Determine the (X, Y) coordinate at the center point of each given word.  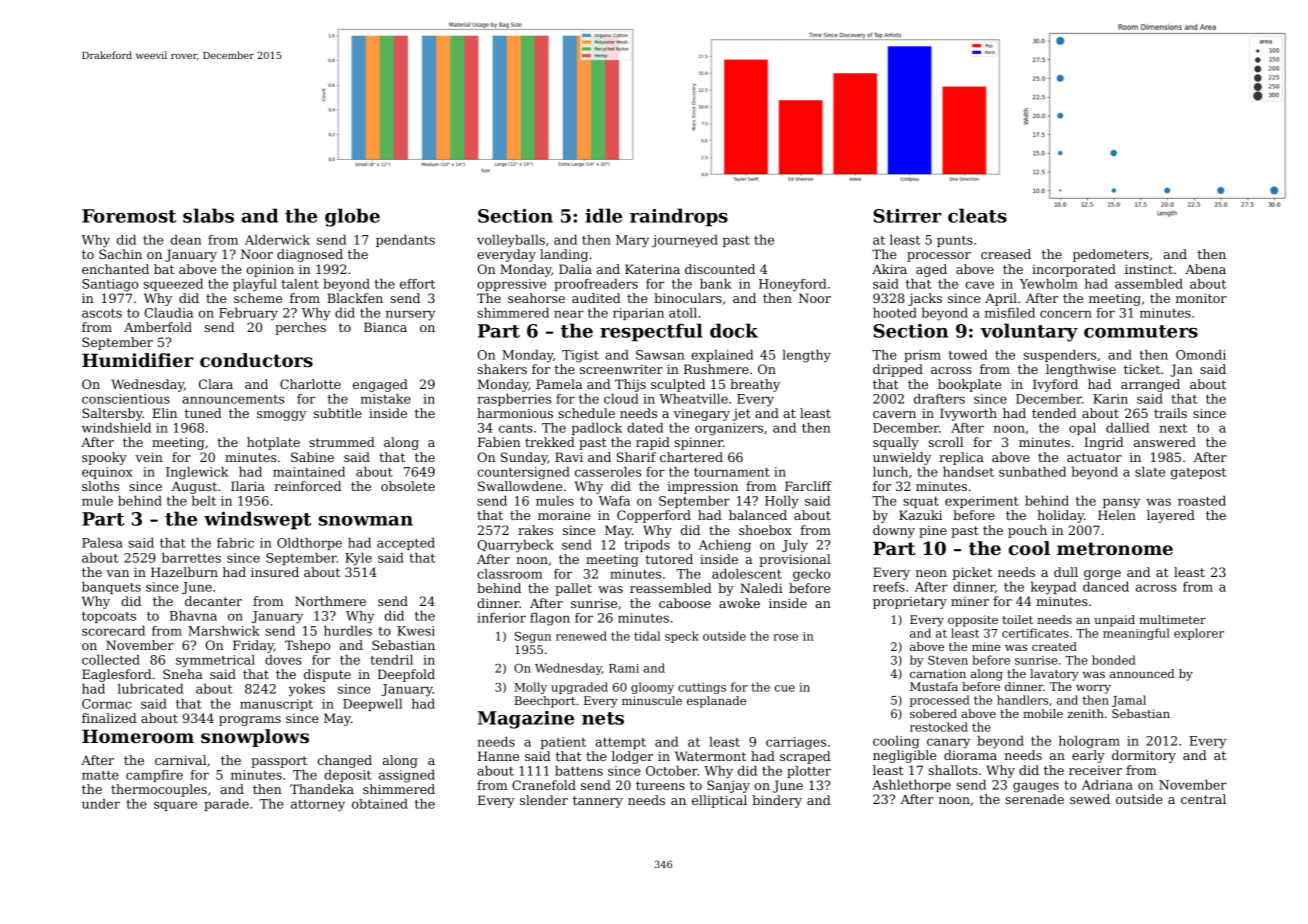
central (1203, 799)
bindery (777, 801)
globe (352, 217)
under (101, 804)
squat (921, 502)
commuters (1141, 331)
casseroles (608, 472)
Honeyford (792, 285)
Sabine (312, 457)
